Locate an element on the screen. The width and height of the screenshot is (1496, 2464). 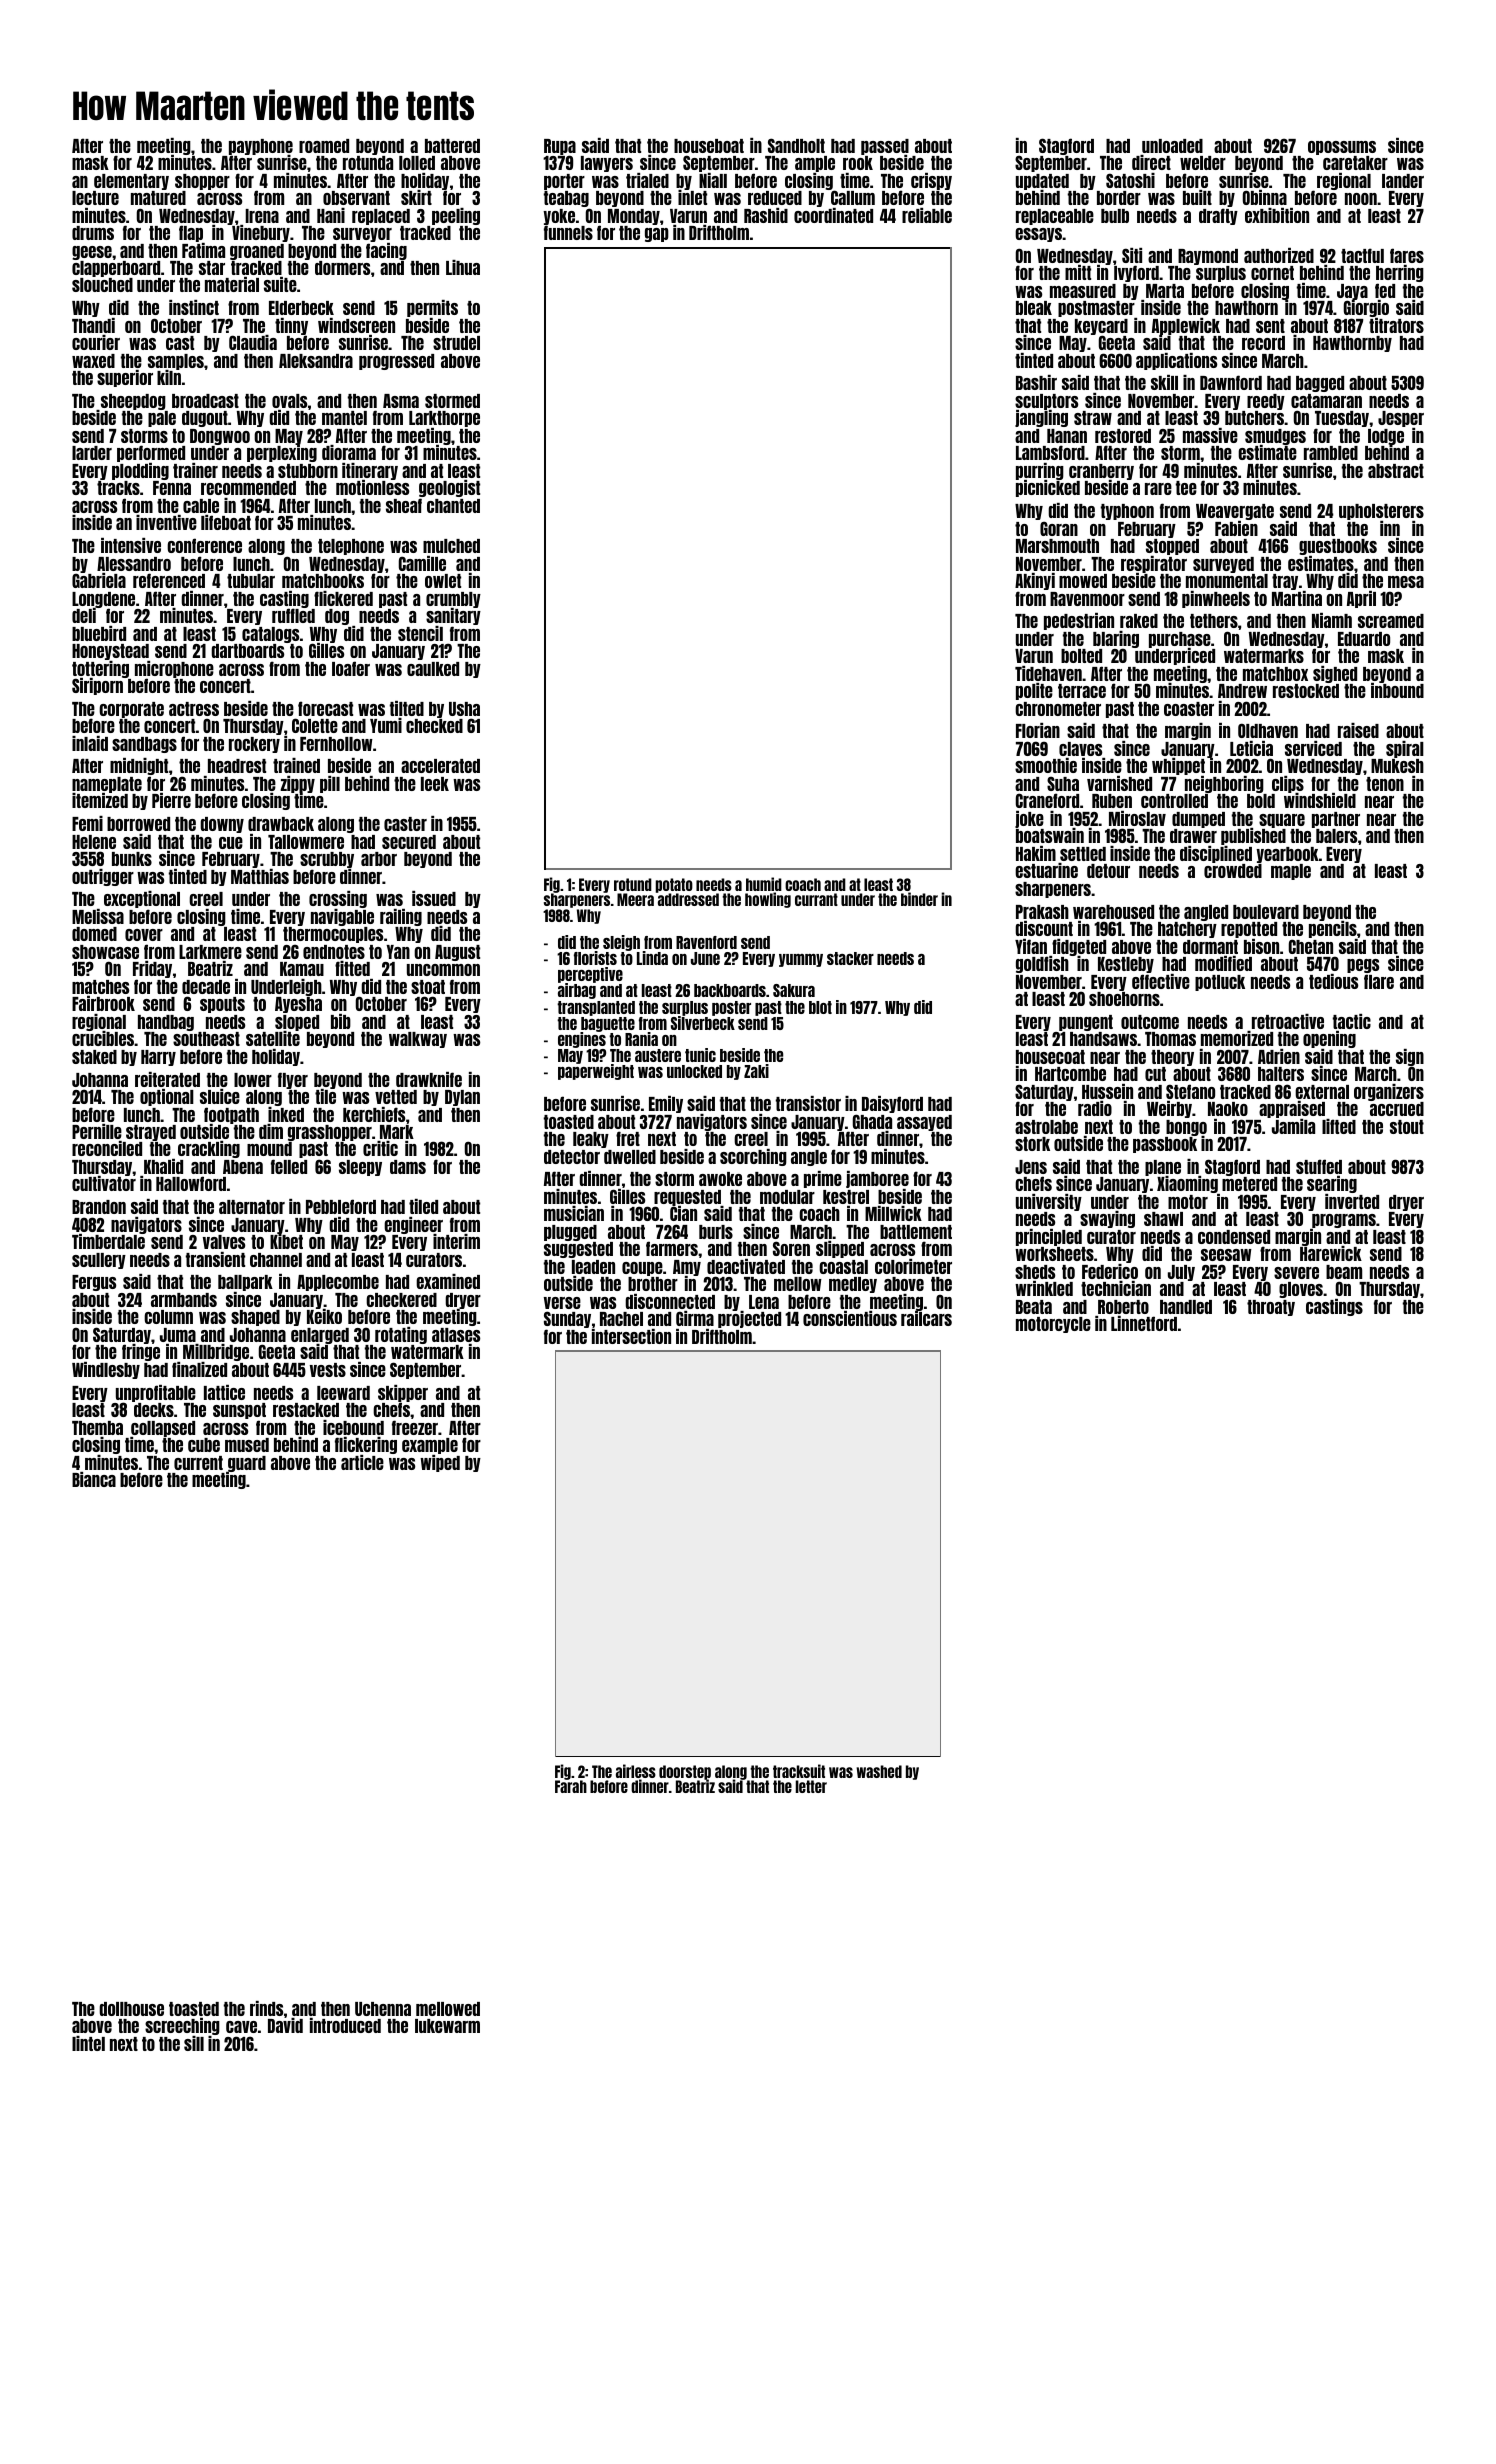
hatchery is located at coordinates (1187, 930).
